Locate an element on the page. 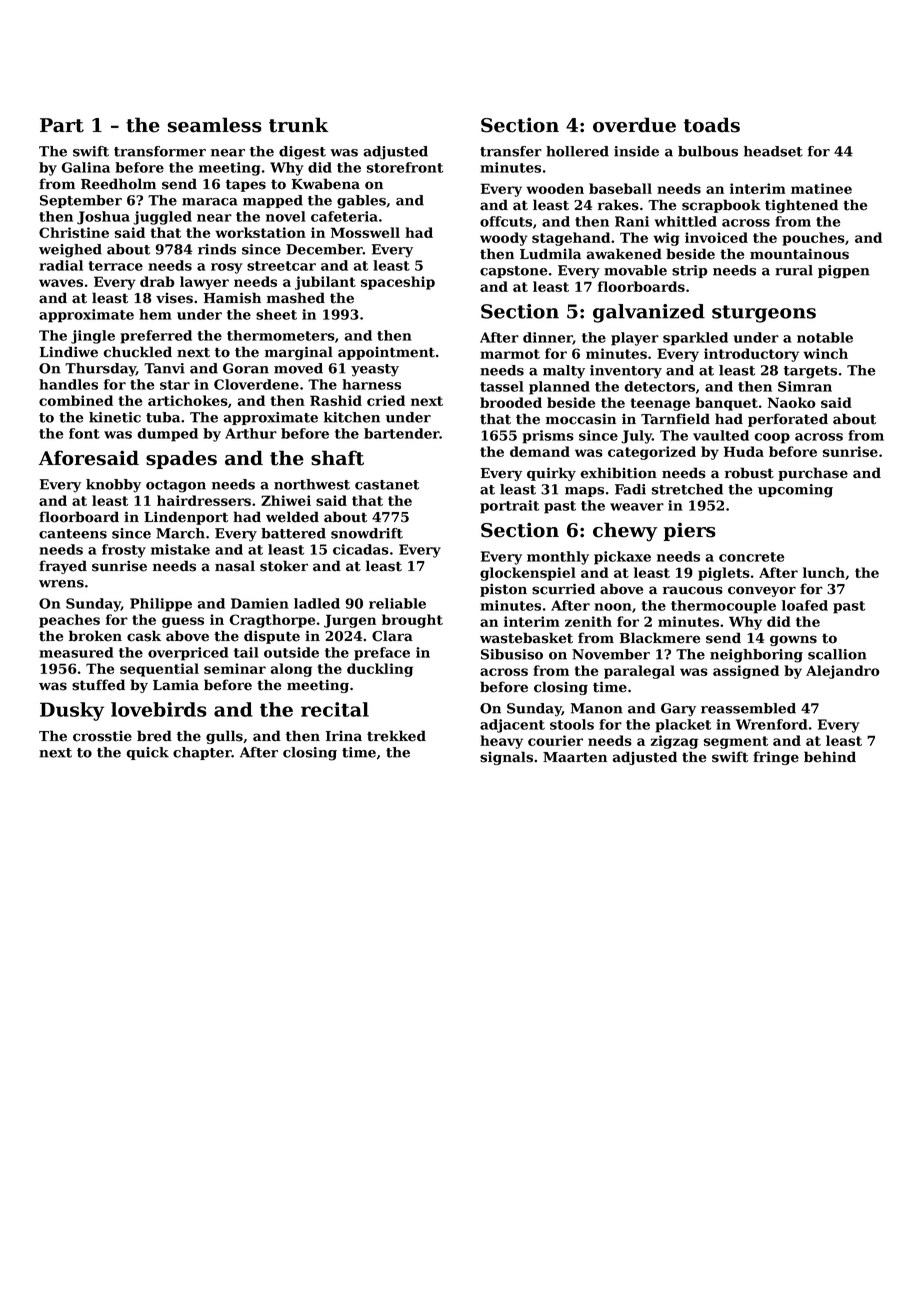  cask is located at coordinates (144, 636).
